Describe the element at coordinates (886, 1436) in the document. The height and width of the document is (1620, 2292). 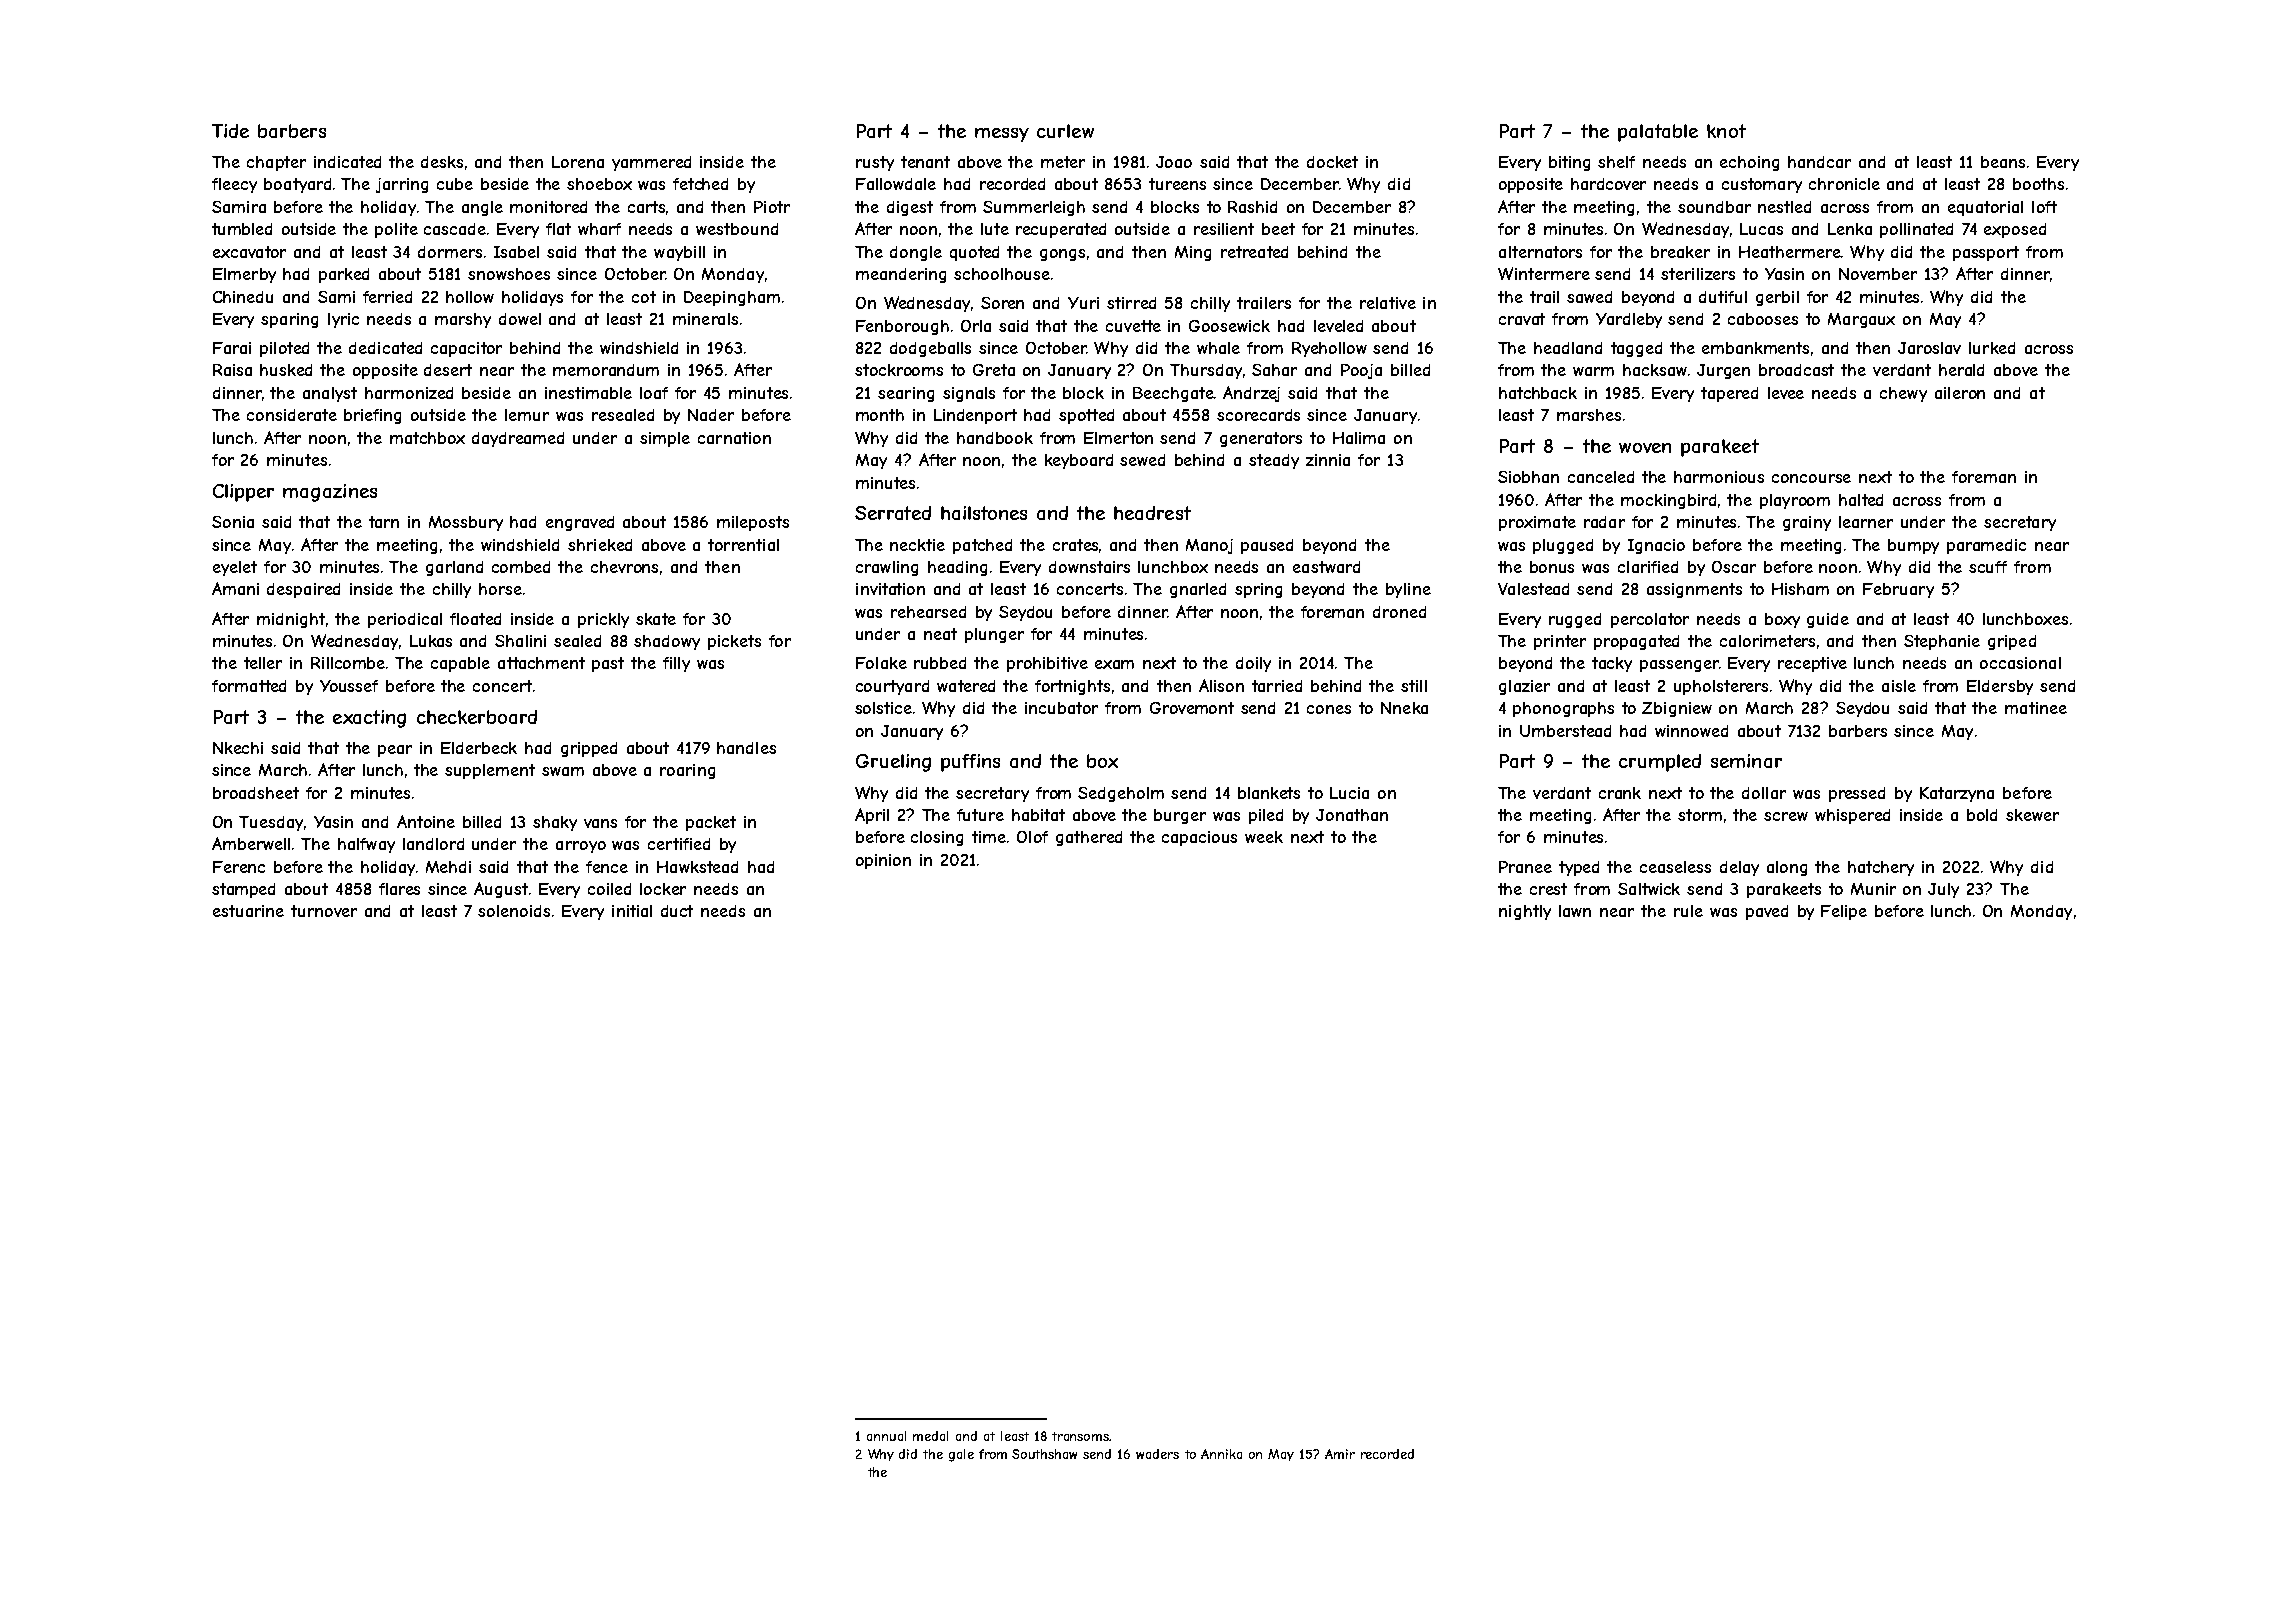
I see `annual` at that location.
